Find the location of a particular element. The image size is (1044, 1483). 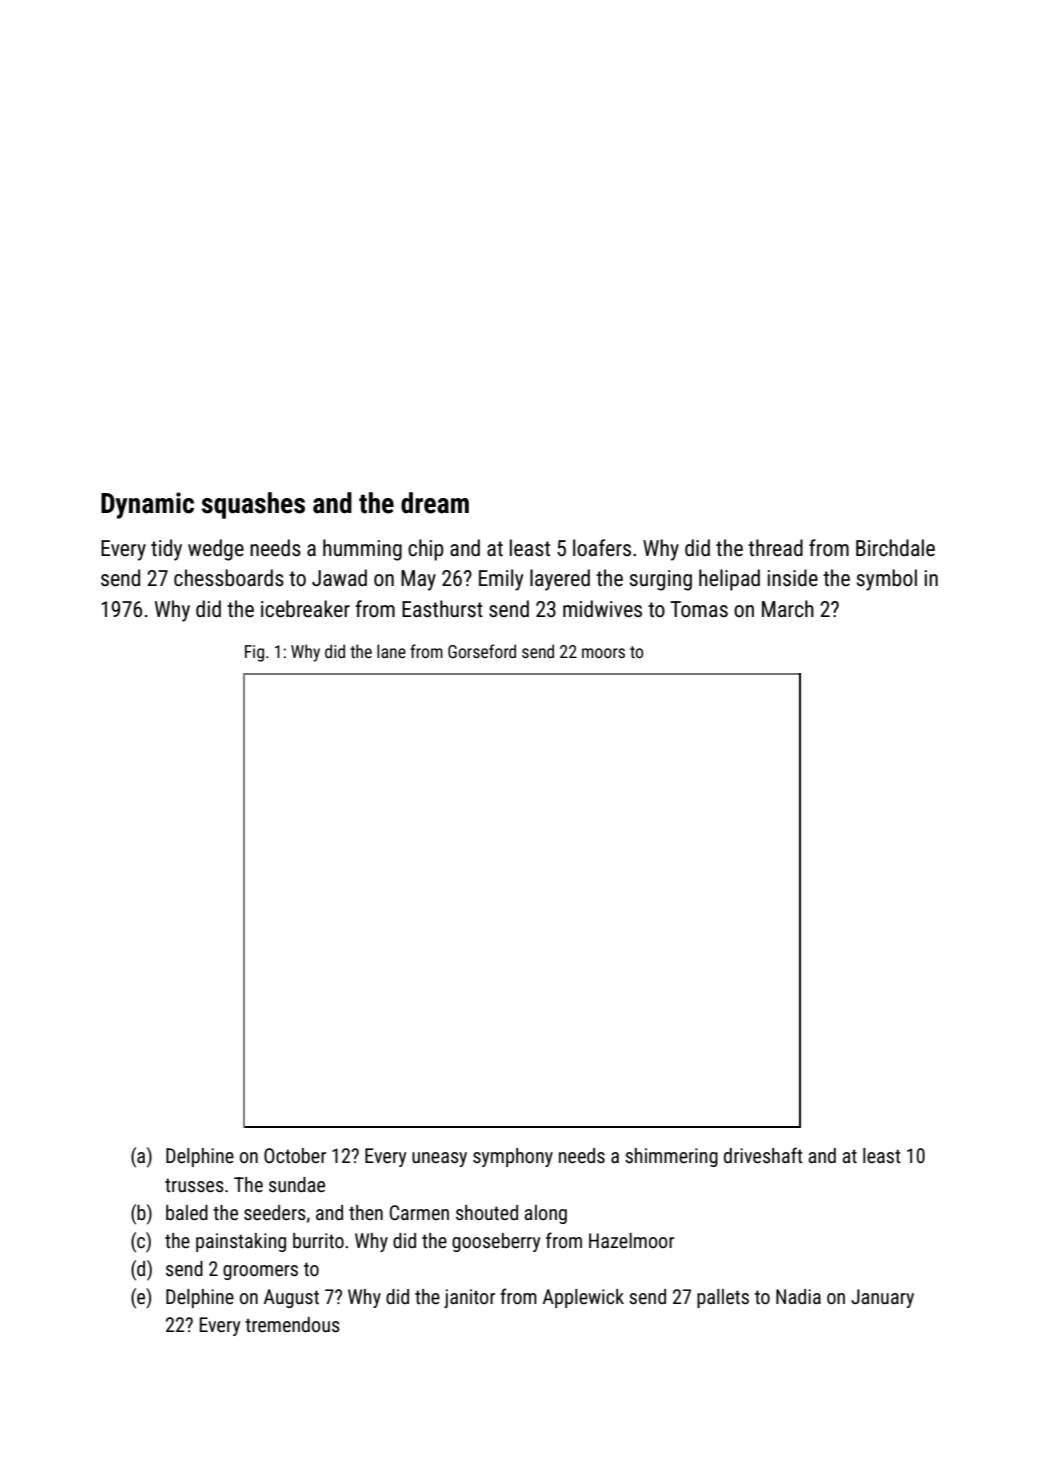

March is located at coordinates (788, 608).
